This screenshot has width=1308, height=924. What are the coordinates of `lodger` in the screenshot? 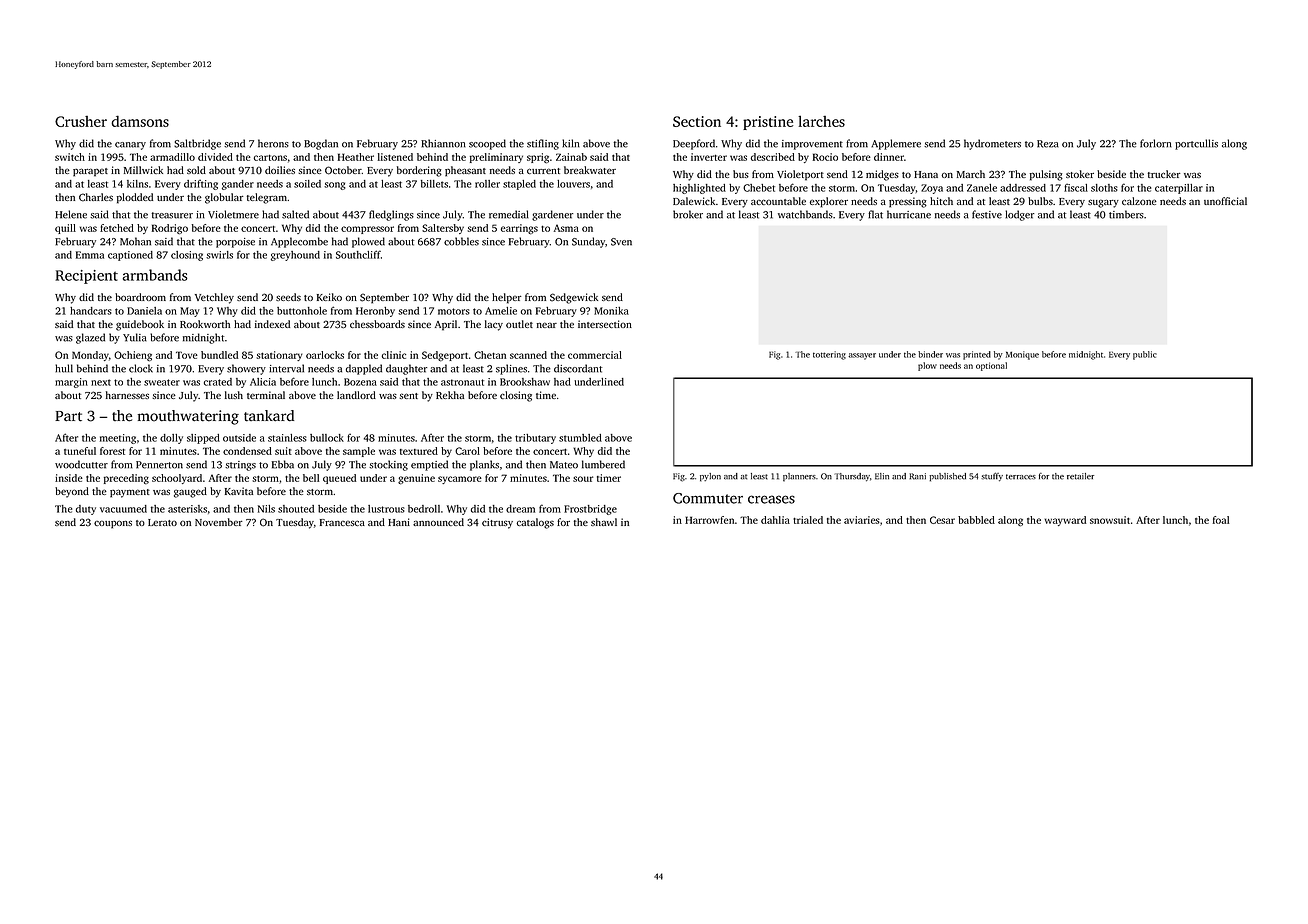 It's located at (1019, 215).
